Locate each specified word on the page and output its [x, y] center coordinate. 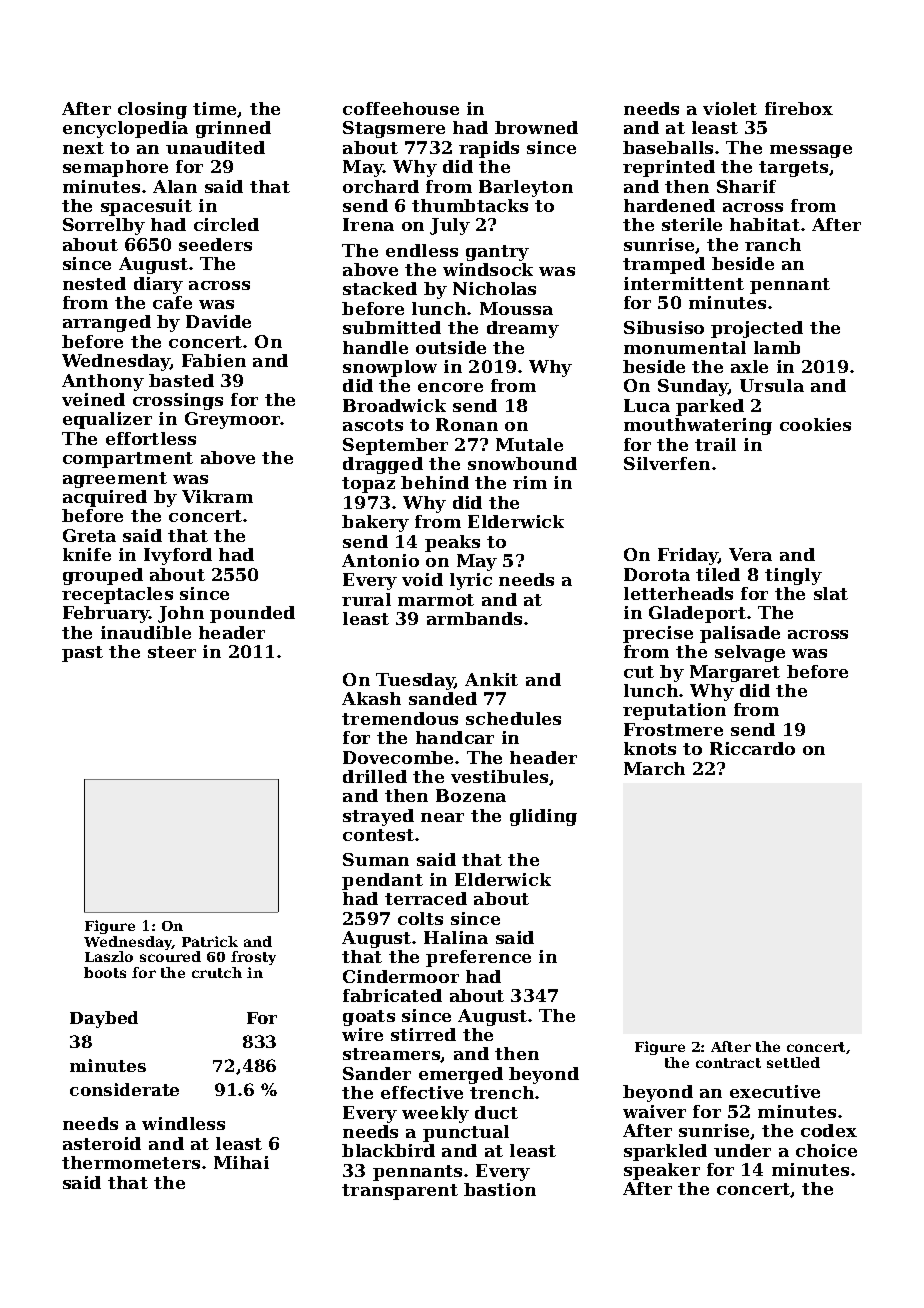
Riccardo [752, 748]
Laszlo [109, 956]
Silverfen [667, 463]
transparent [400, 1192]
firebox [799, 108]
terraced [426, 898]
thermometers [131, 1162]
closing [152, 110]
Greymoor [233, 420]
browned [536, 127]
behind [435, 482]
